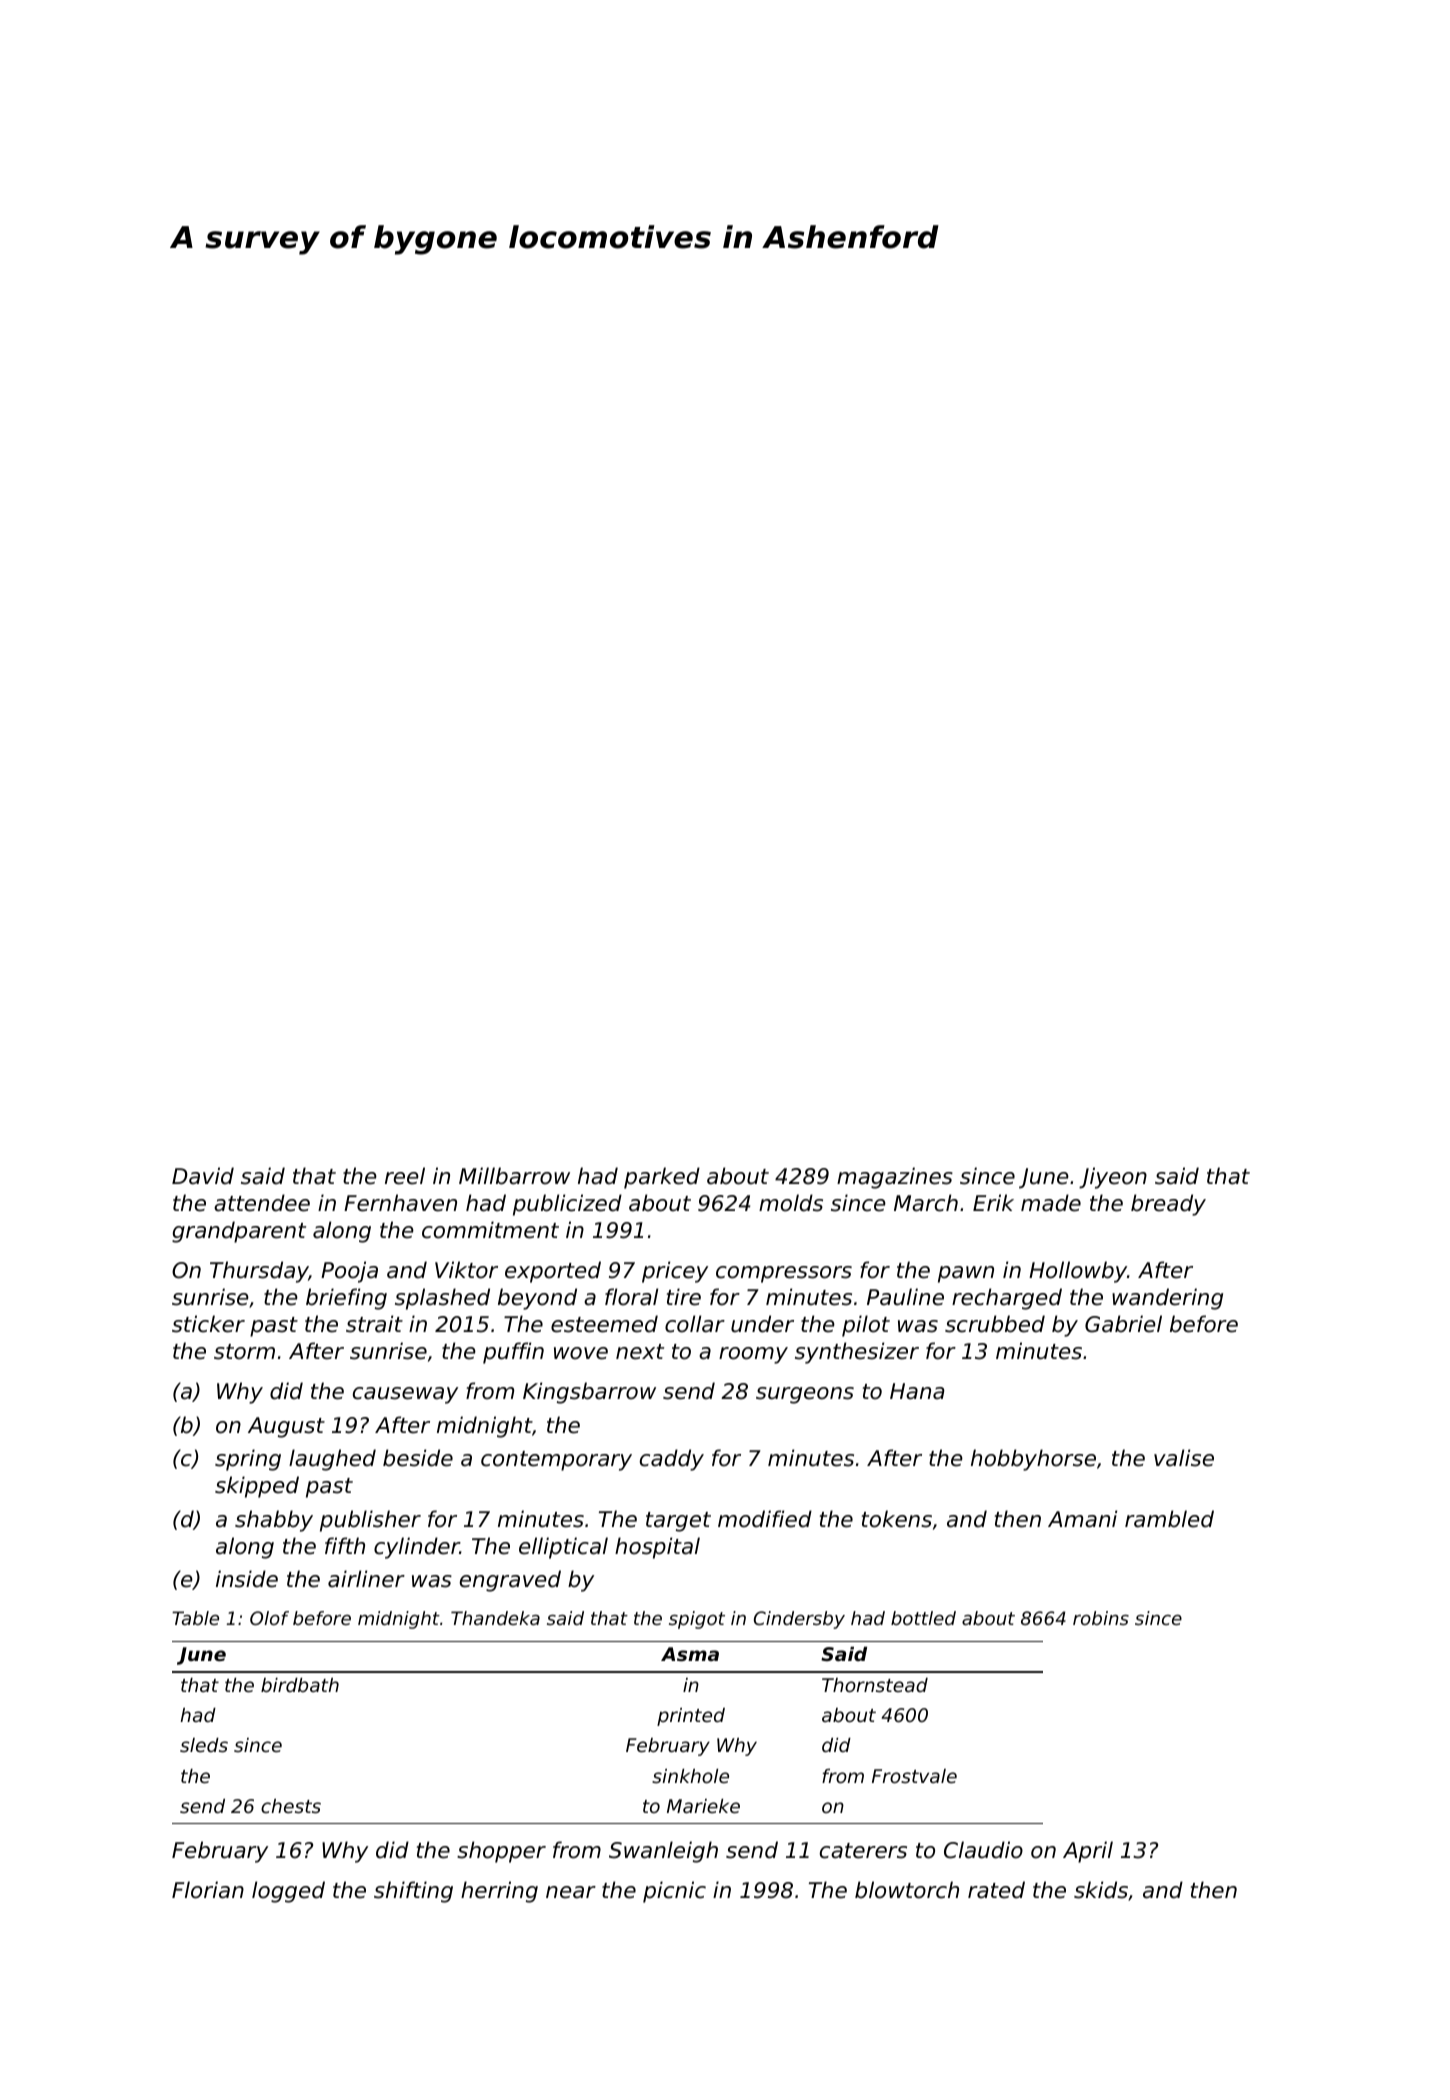 Image resolution: width=1450 pixels, height=2100 pixels. What do you see at coordinates (1113, 1178) in the screenshot?
I see `Jiyeon` at bounding box center [1113, 1178].
